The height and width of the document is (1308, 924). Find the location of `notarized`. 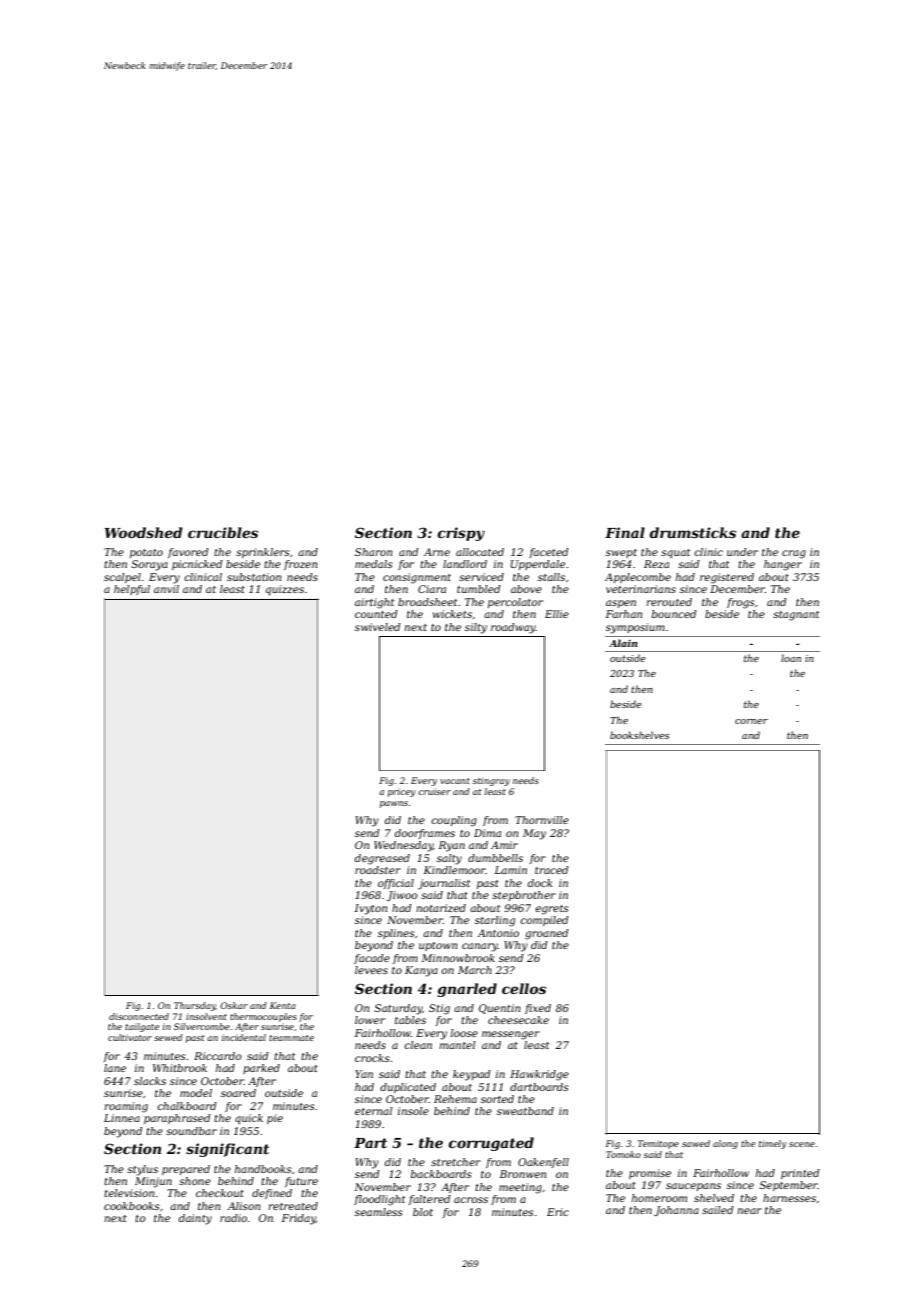

notarized is located at coordinates (441, 908).
